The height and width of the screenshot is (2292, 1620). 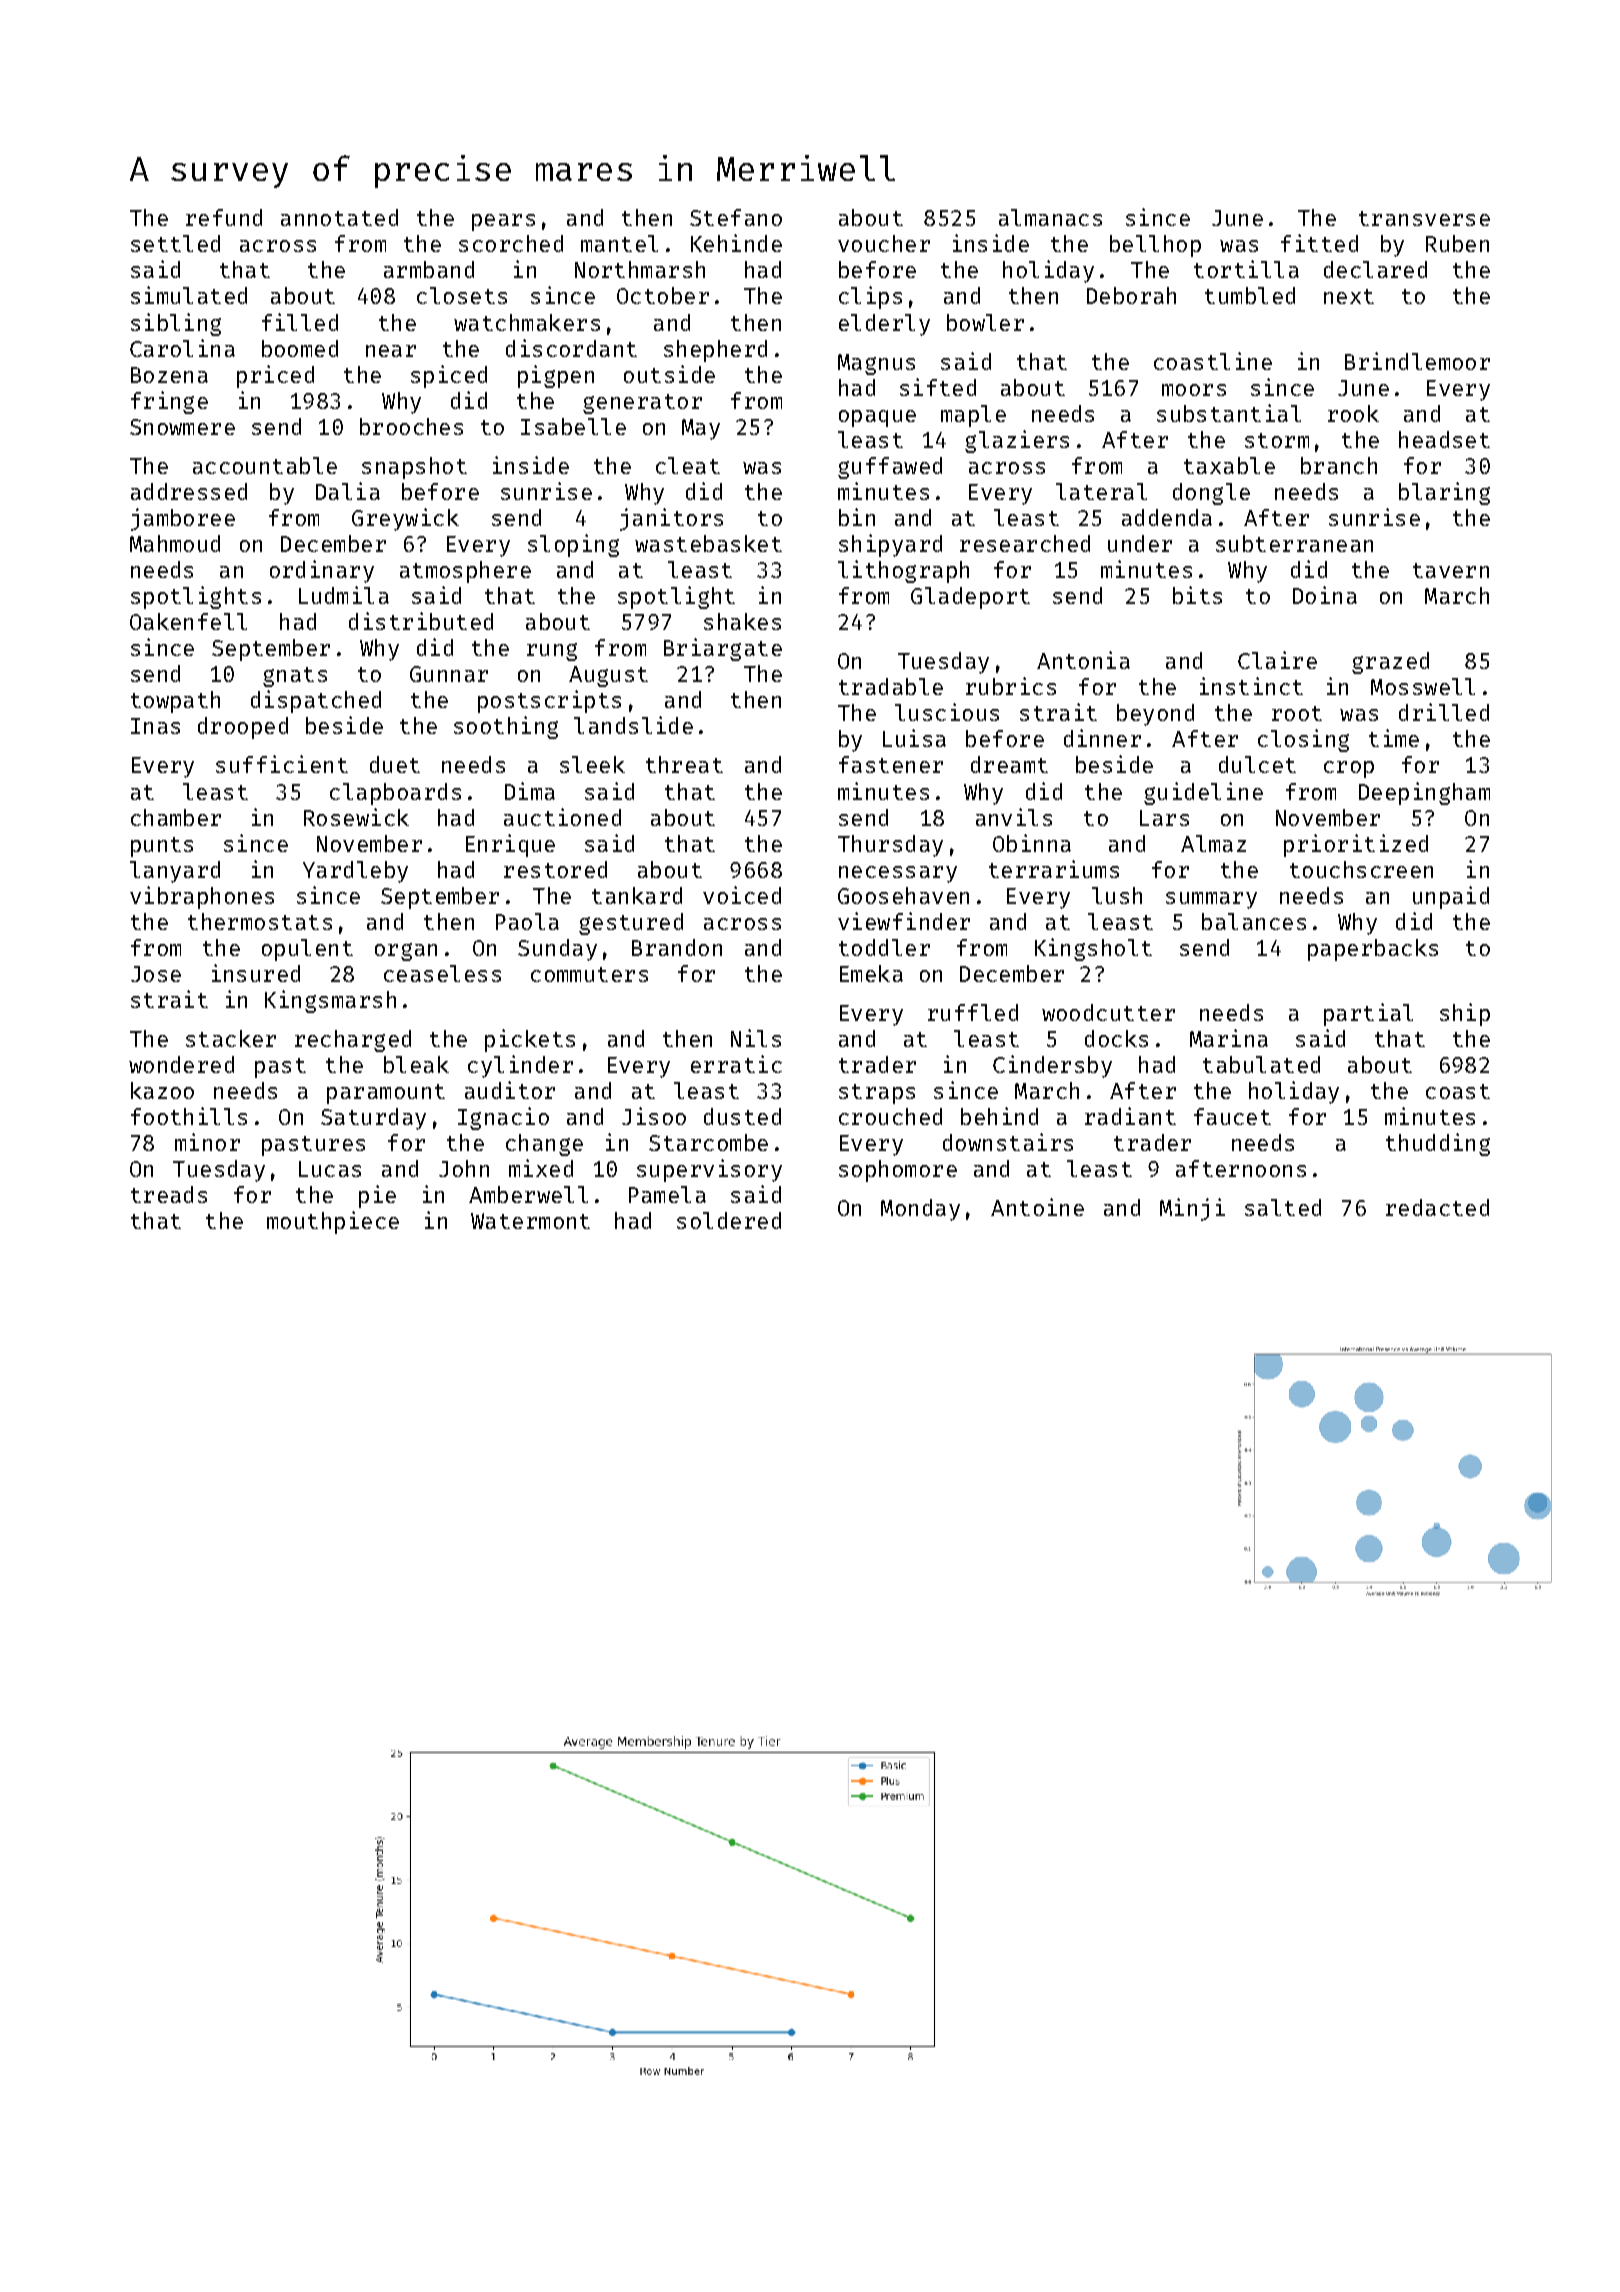 I want to click on researched, so click(x=1025, y=543).
